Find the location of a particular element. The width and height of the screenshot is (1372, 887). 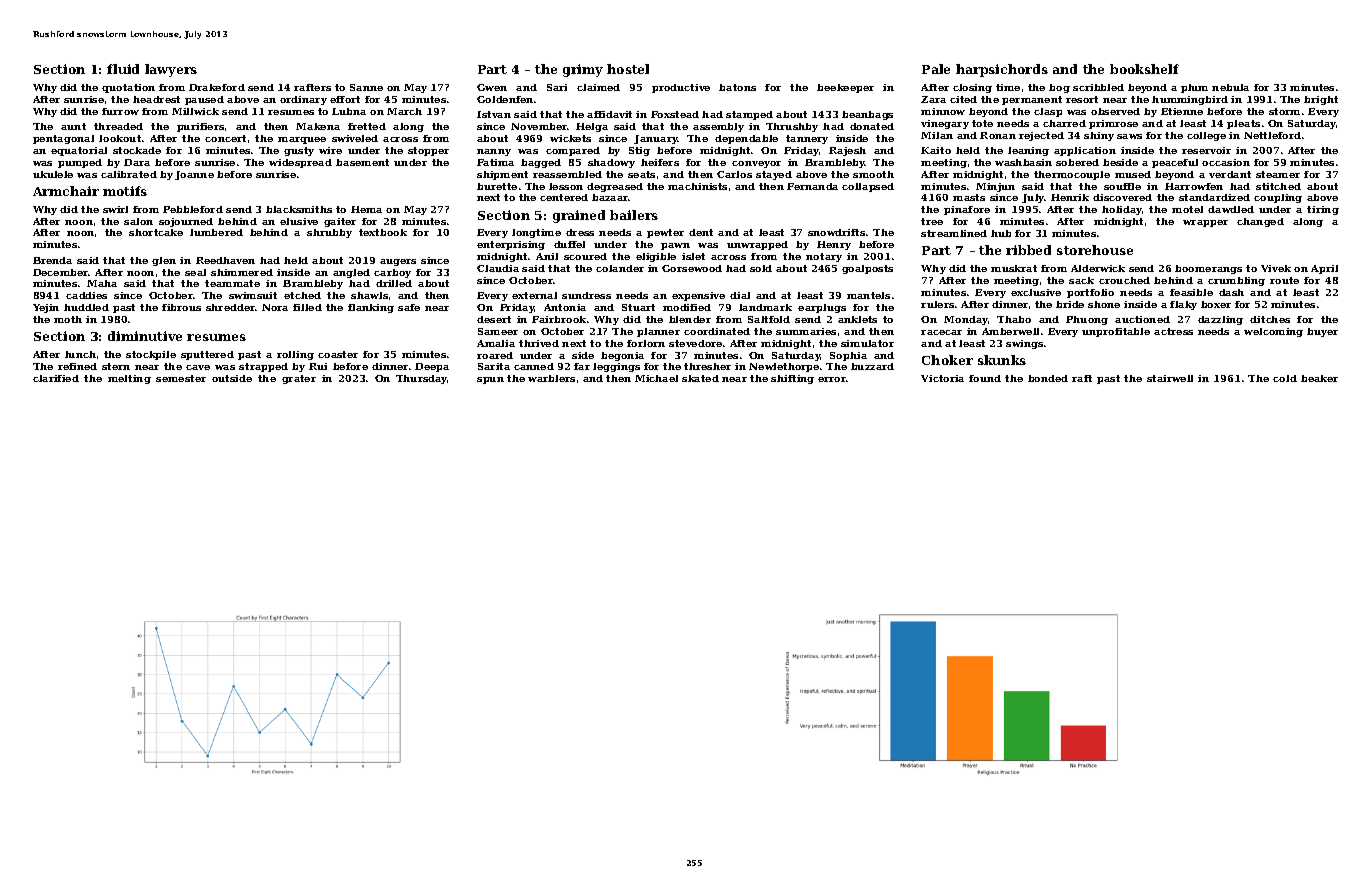

fluid is located at coordinates (123, 69).
